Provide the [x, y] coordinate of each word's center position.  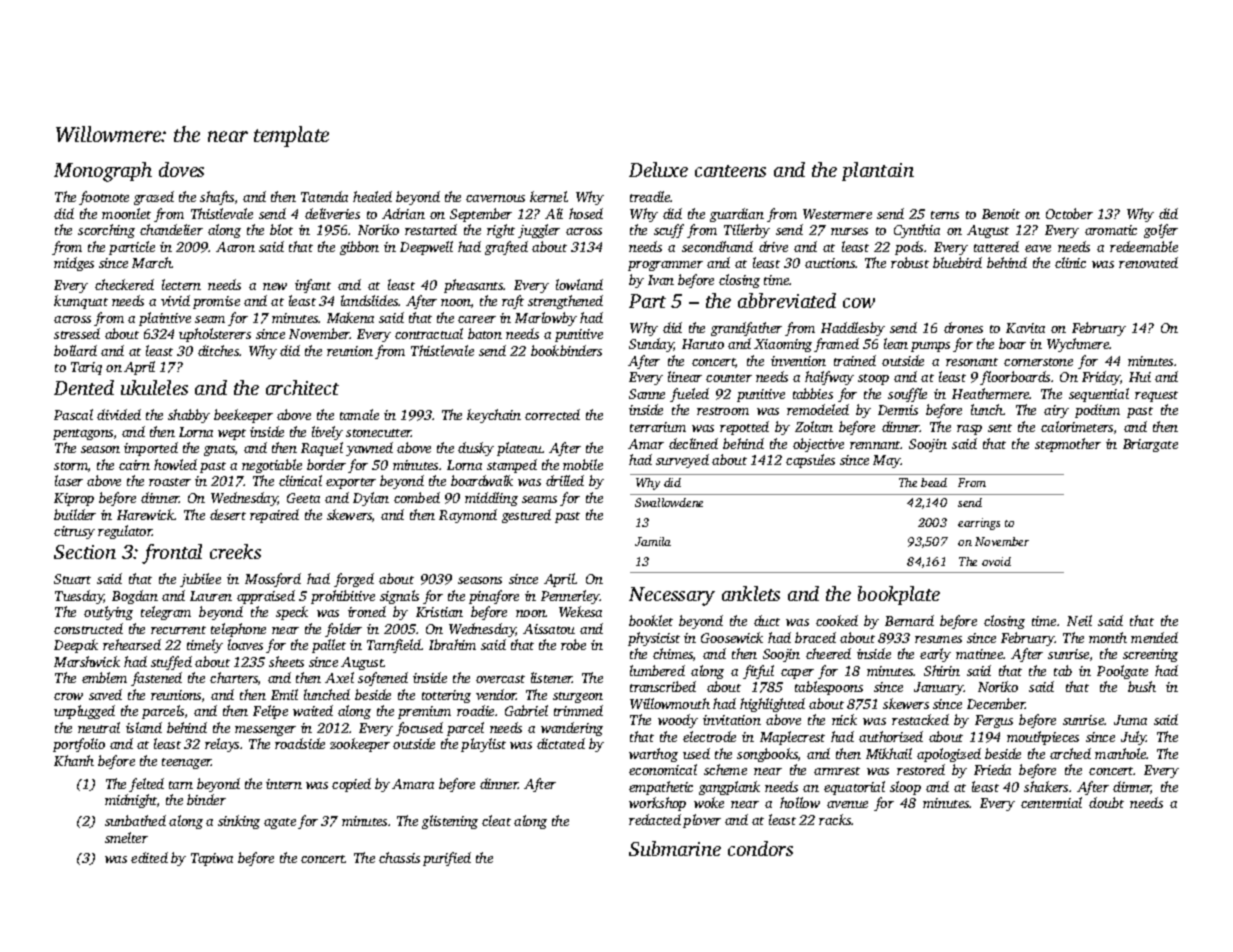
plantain [878, 171]
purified [447, 859]
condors [760, 848]
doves [181, 169]
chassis [399, 857]
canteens [730, 171]
